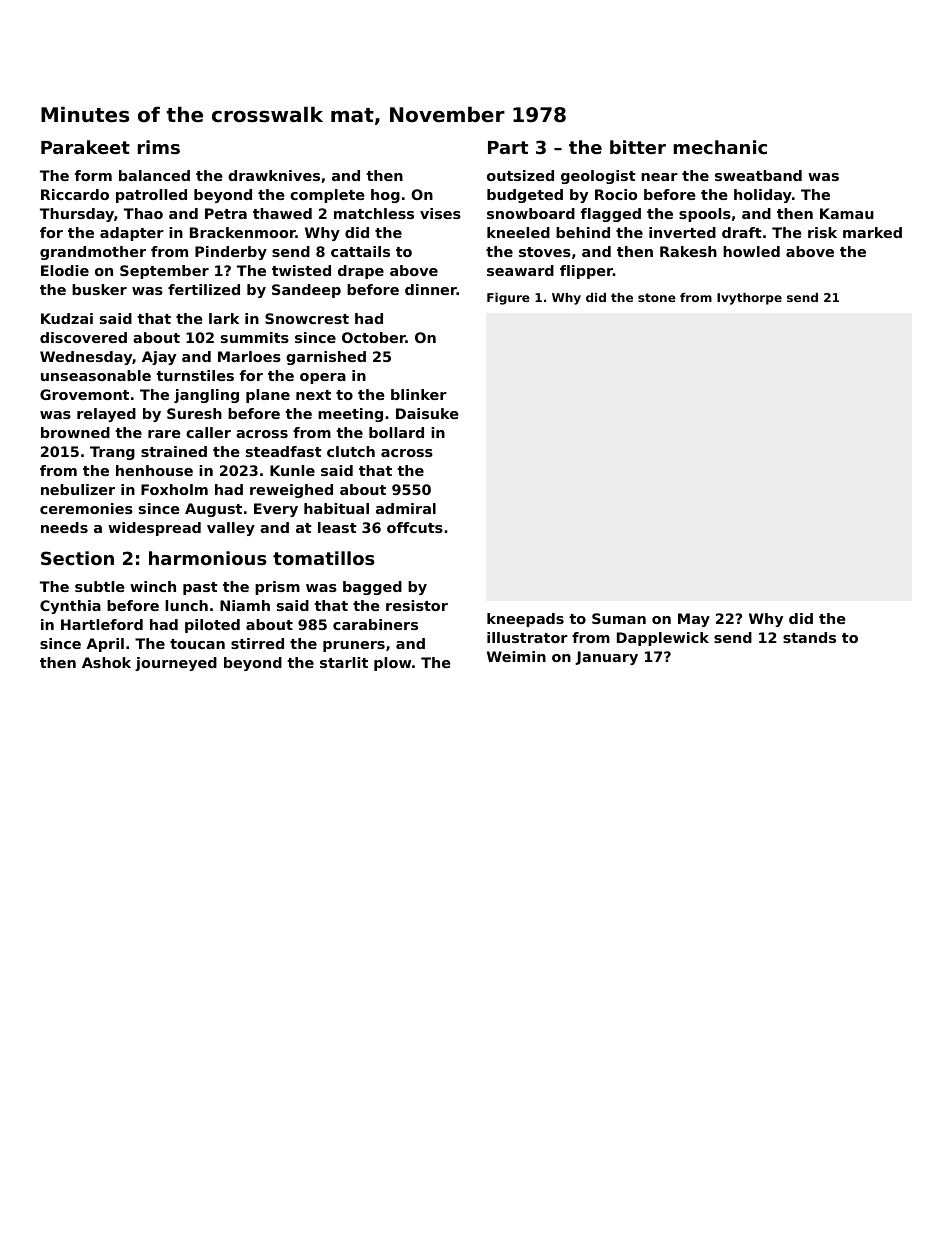 Image resolution: width=952 pixels, height=1233 pixels. I want to click on admiral, so click(406, 508).
